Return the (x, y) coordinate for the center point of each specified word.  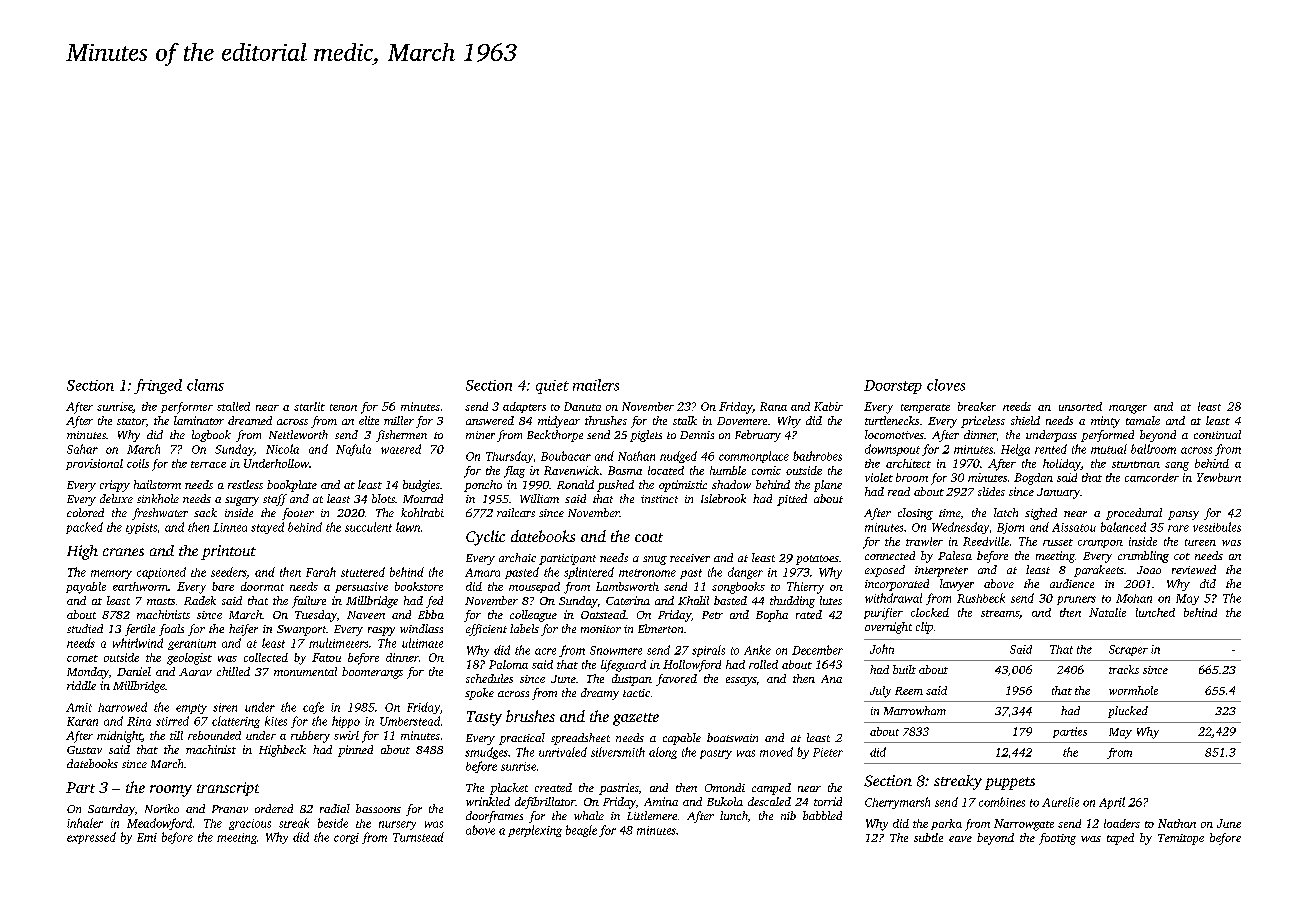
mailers (596, 385)
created (553, 787)
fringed (158, 386)
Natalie (1107, 612)
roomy (171, 791)
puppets (1010, 783)
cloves (946, 385)
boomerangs (372, 673)
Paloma (508, 664)
